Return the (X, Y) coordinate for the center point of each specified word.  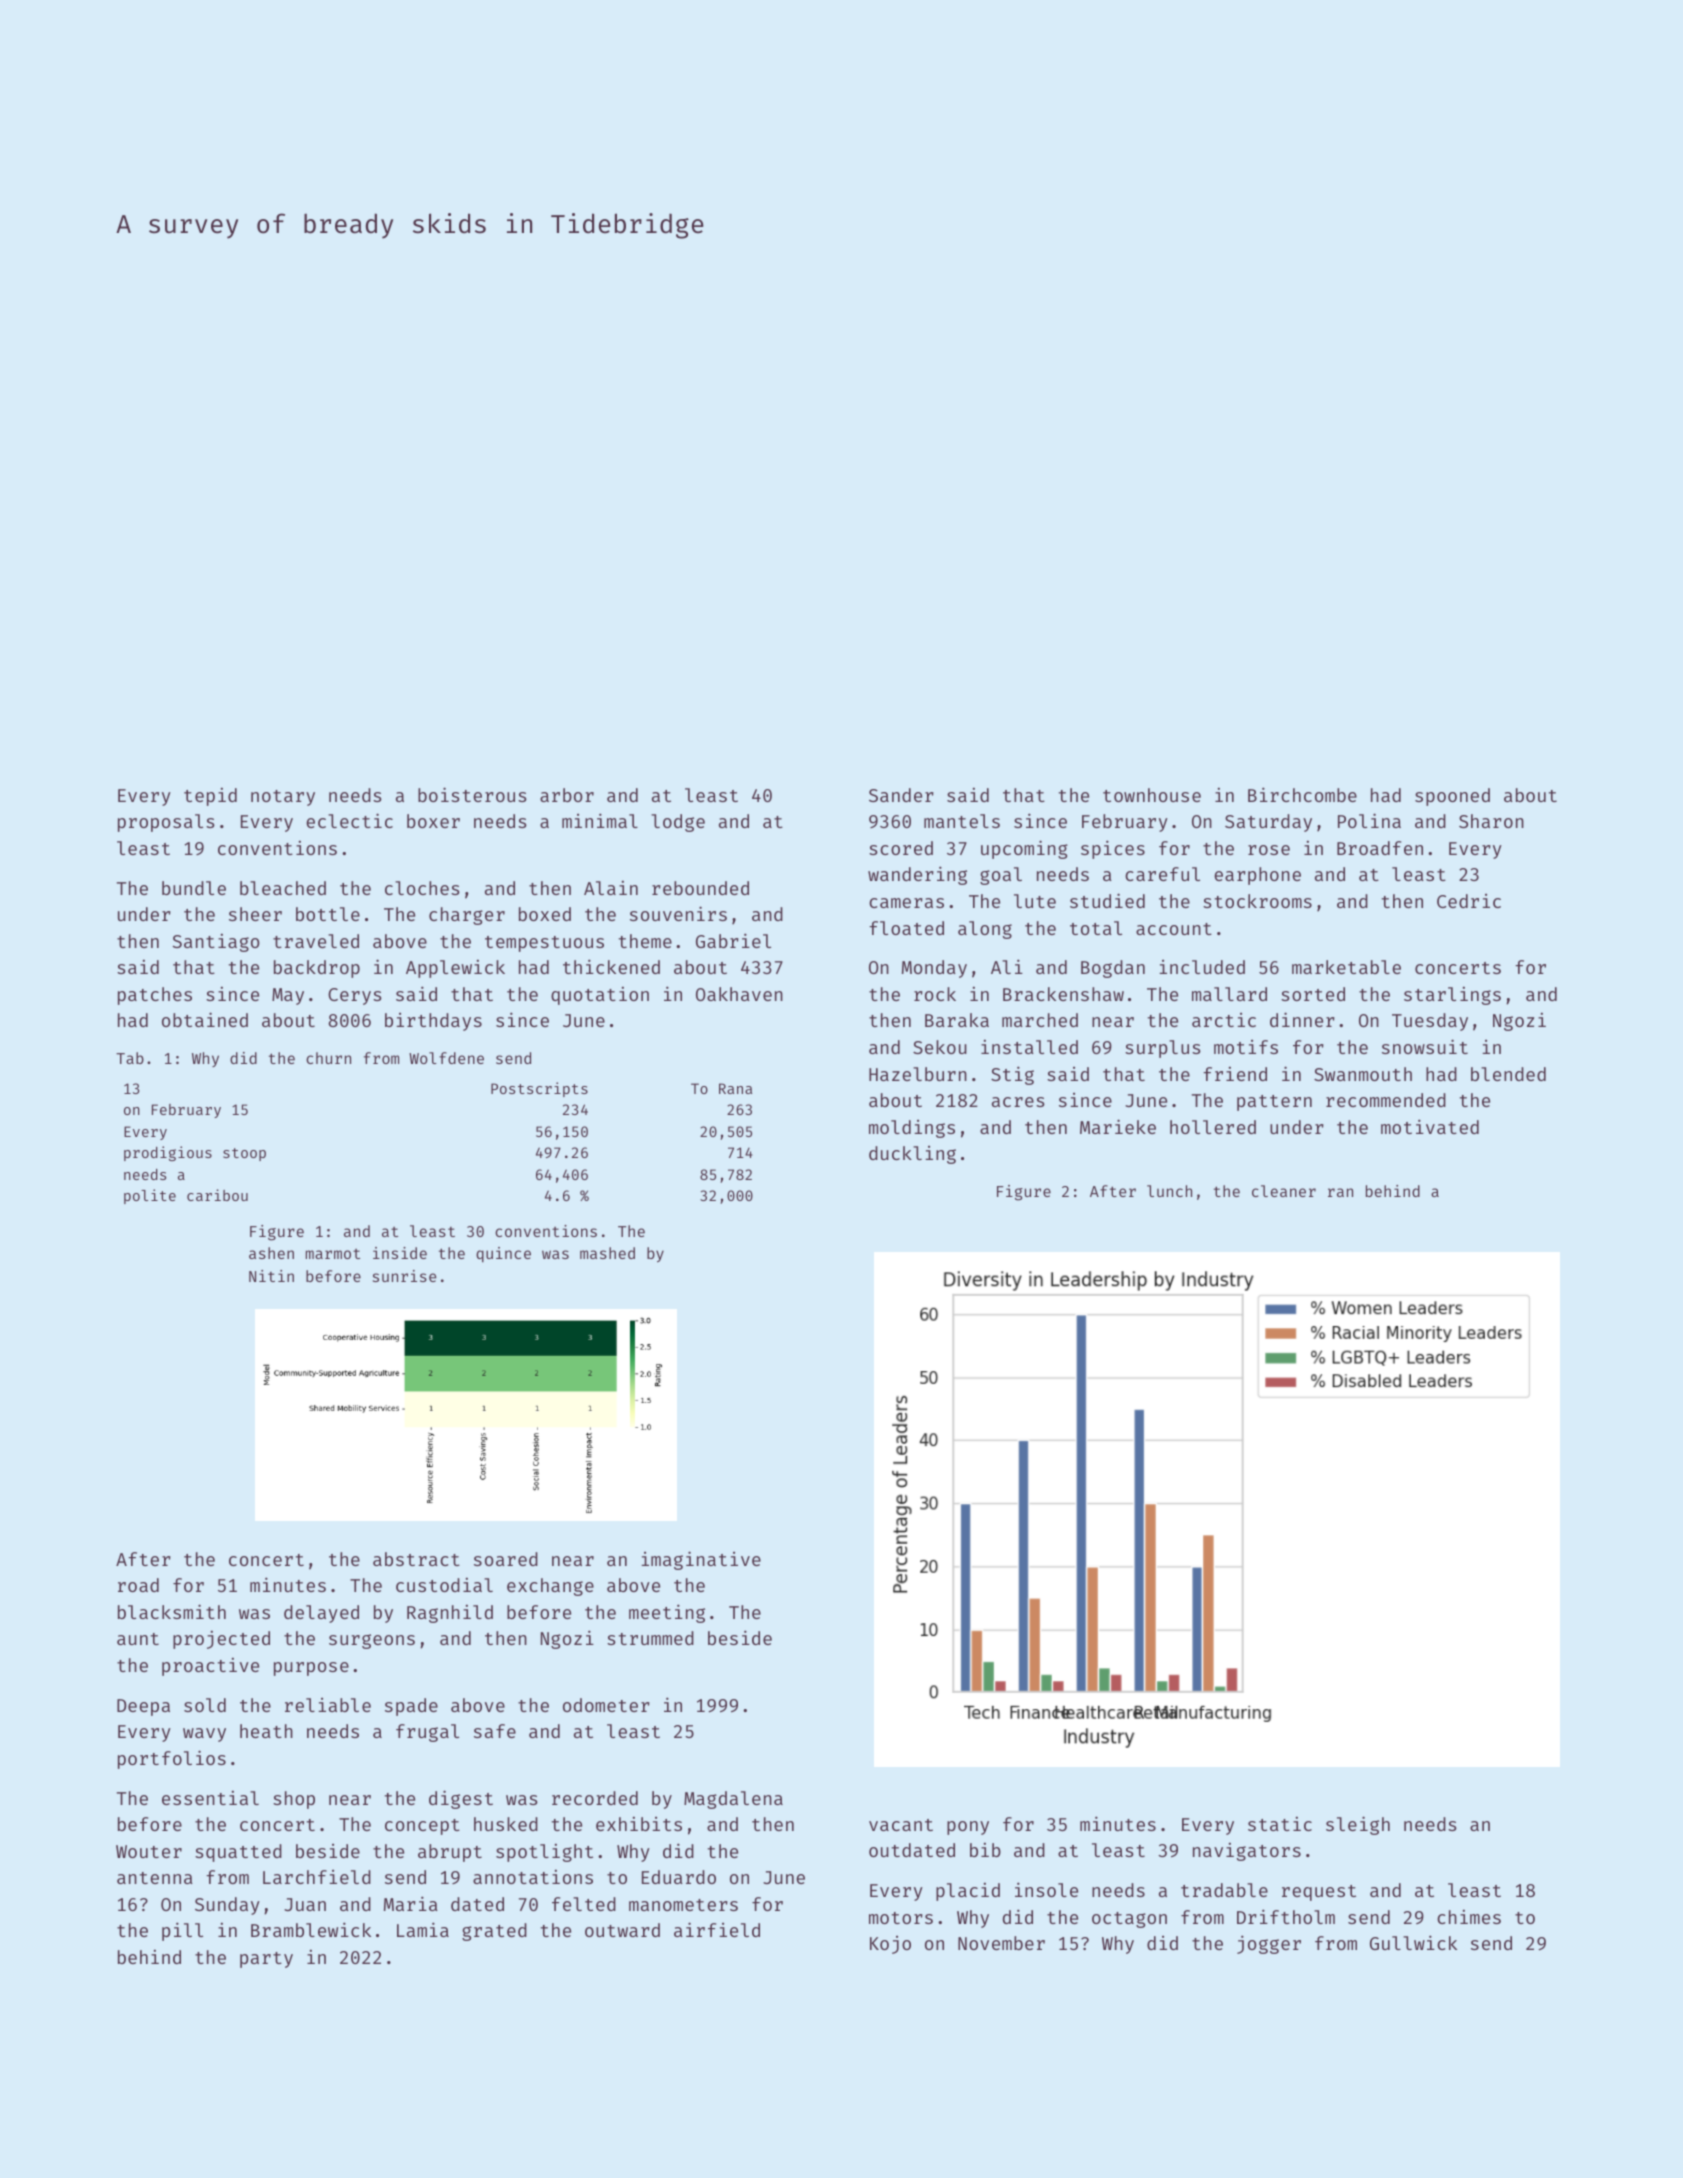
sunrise (404, 1276)
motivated (1430, 1126)
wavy (204, 1735)
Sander (901, 795)
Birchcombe (1302, 794)
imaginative (701, 1560)
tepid (210, 796)
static (1280, 1823)
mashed (607, 1253)
